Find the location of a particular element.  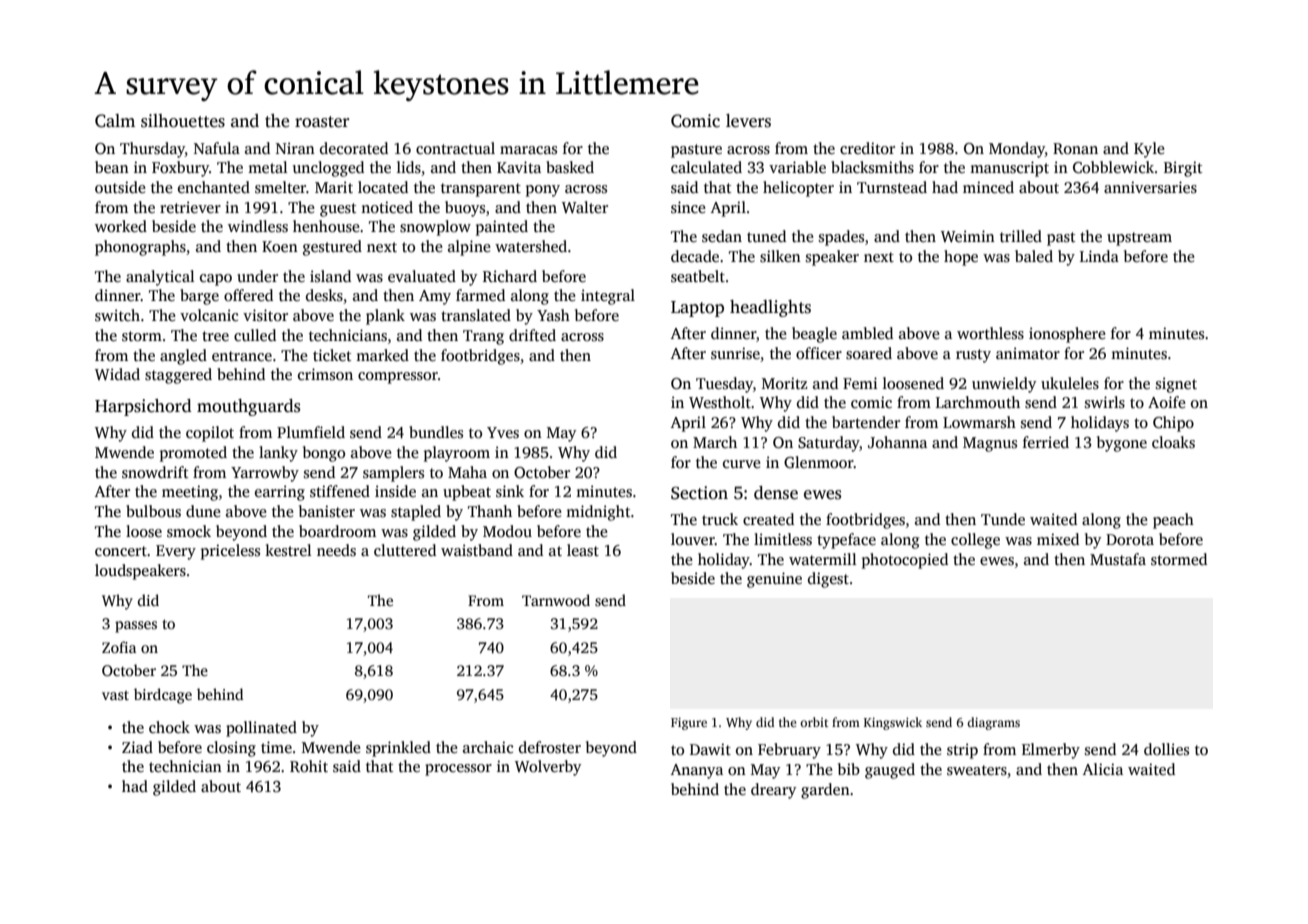

sunrise is located at coordinates (735, 353).
